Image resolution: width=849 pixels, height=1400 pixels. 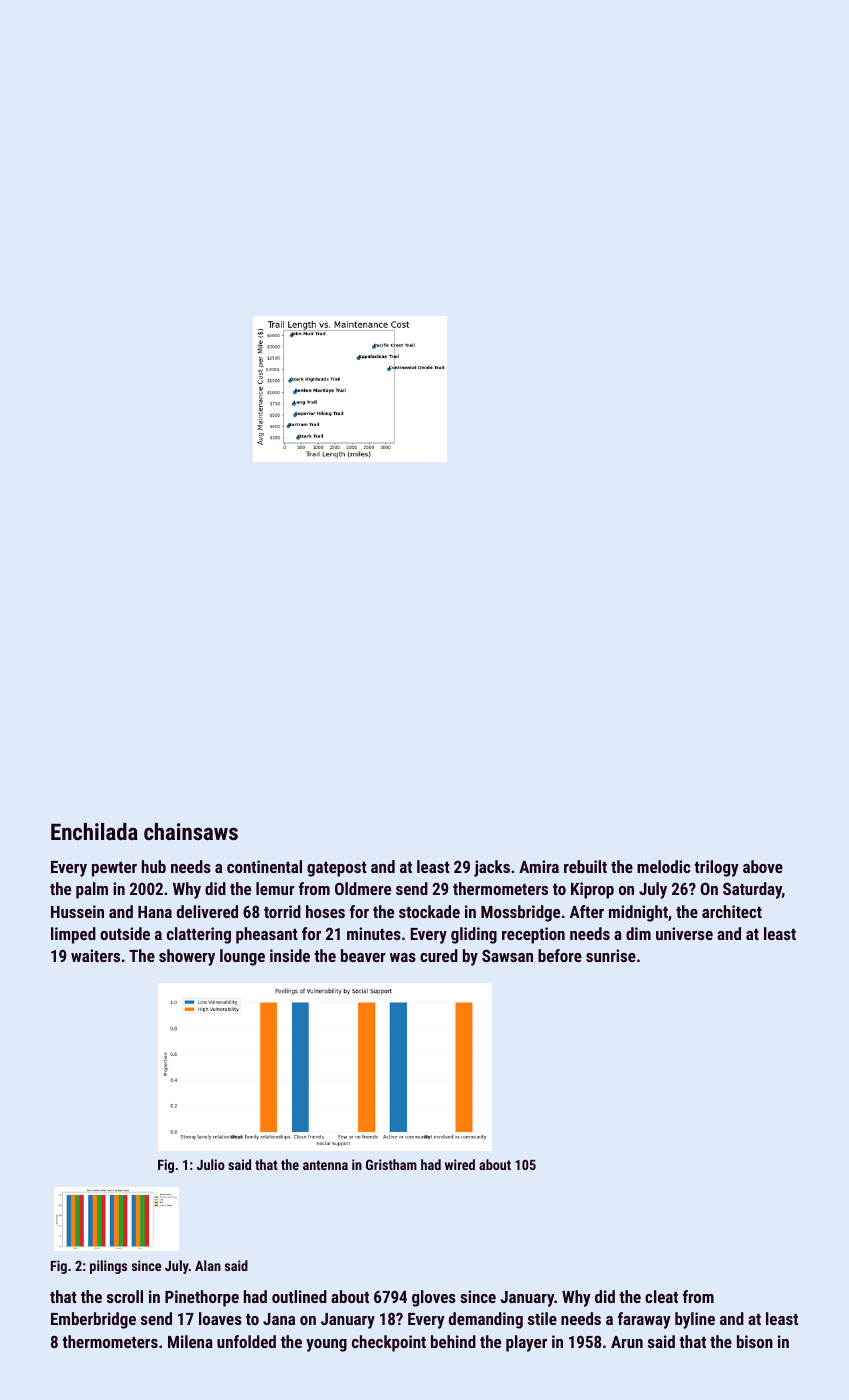 I want to click on wired, so click(x=460, y=1164).
